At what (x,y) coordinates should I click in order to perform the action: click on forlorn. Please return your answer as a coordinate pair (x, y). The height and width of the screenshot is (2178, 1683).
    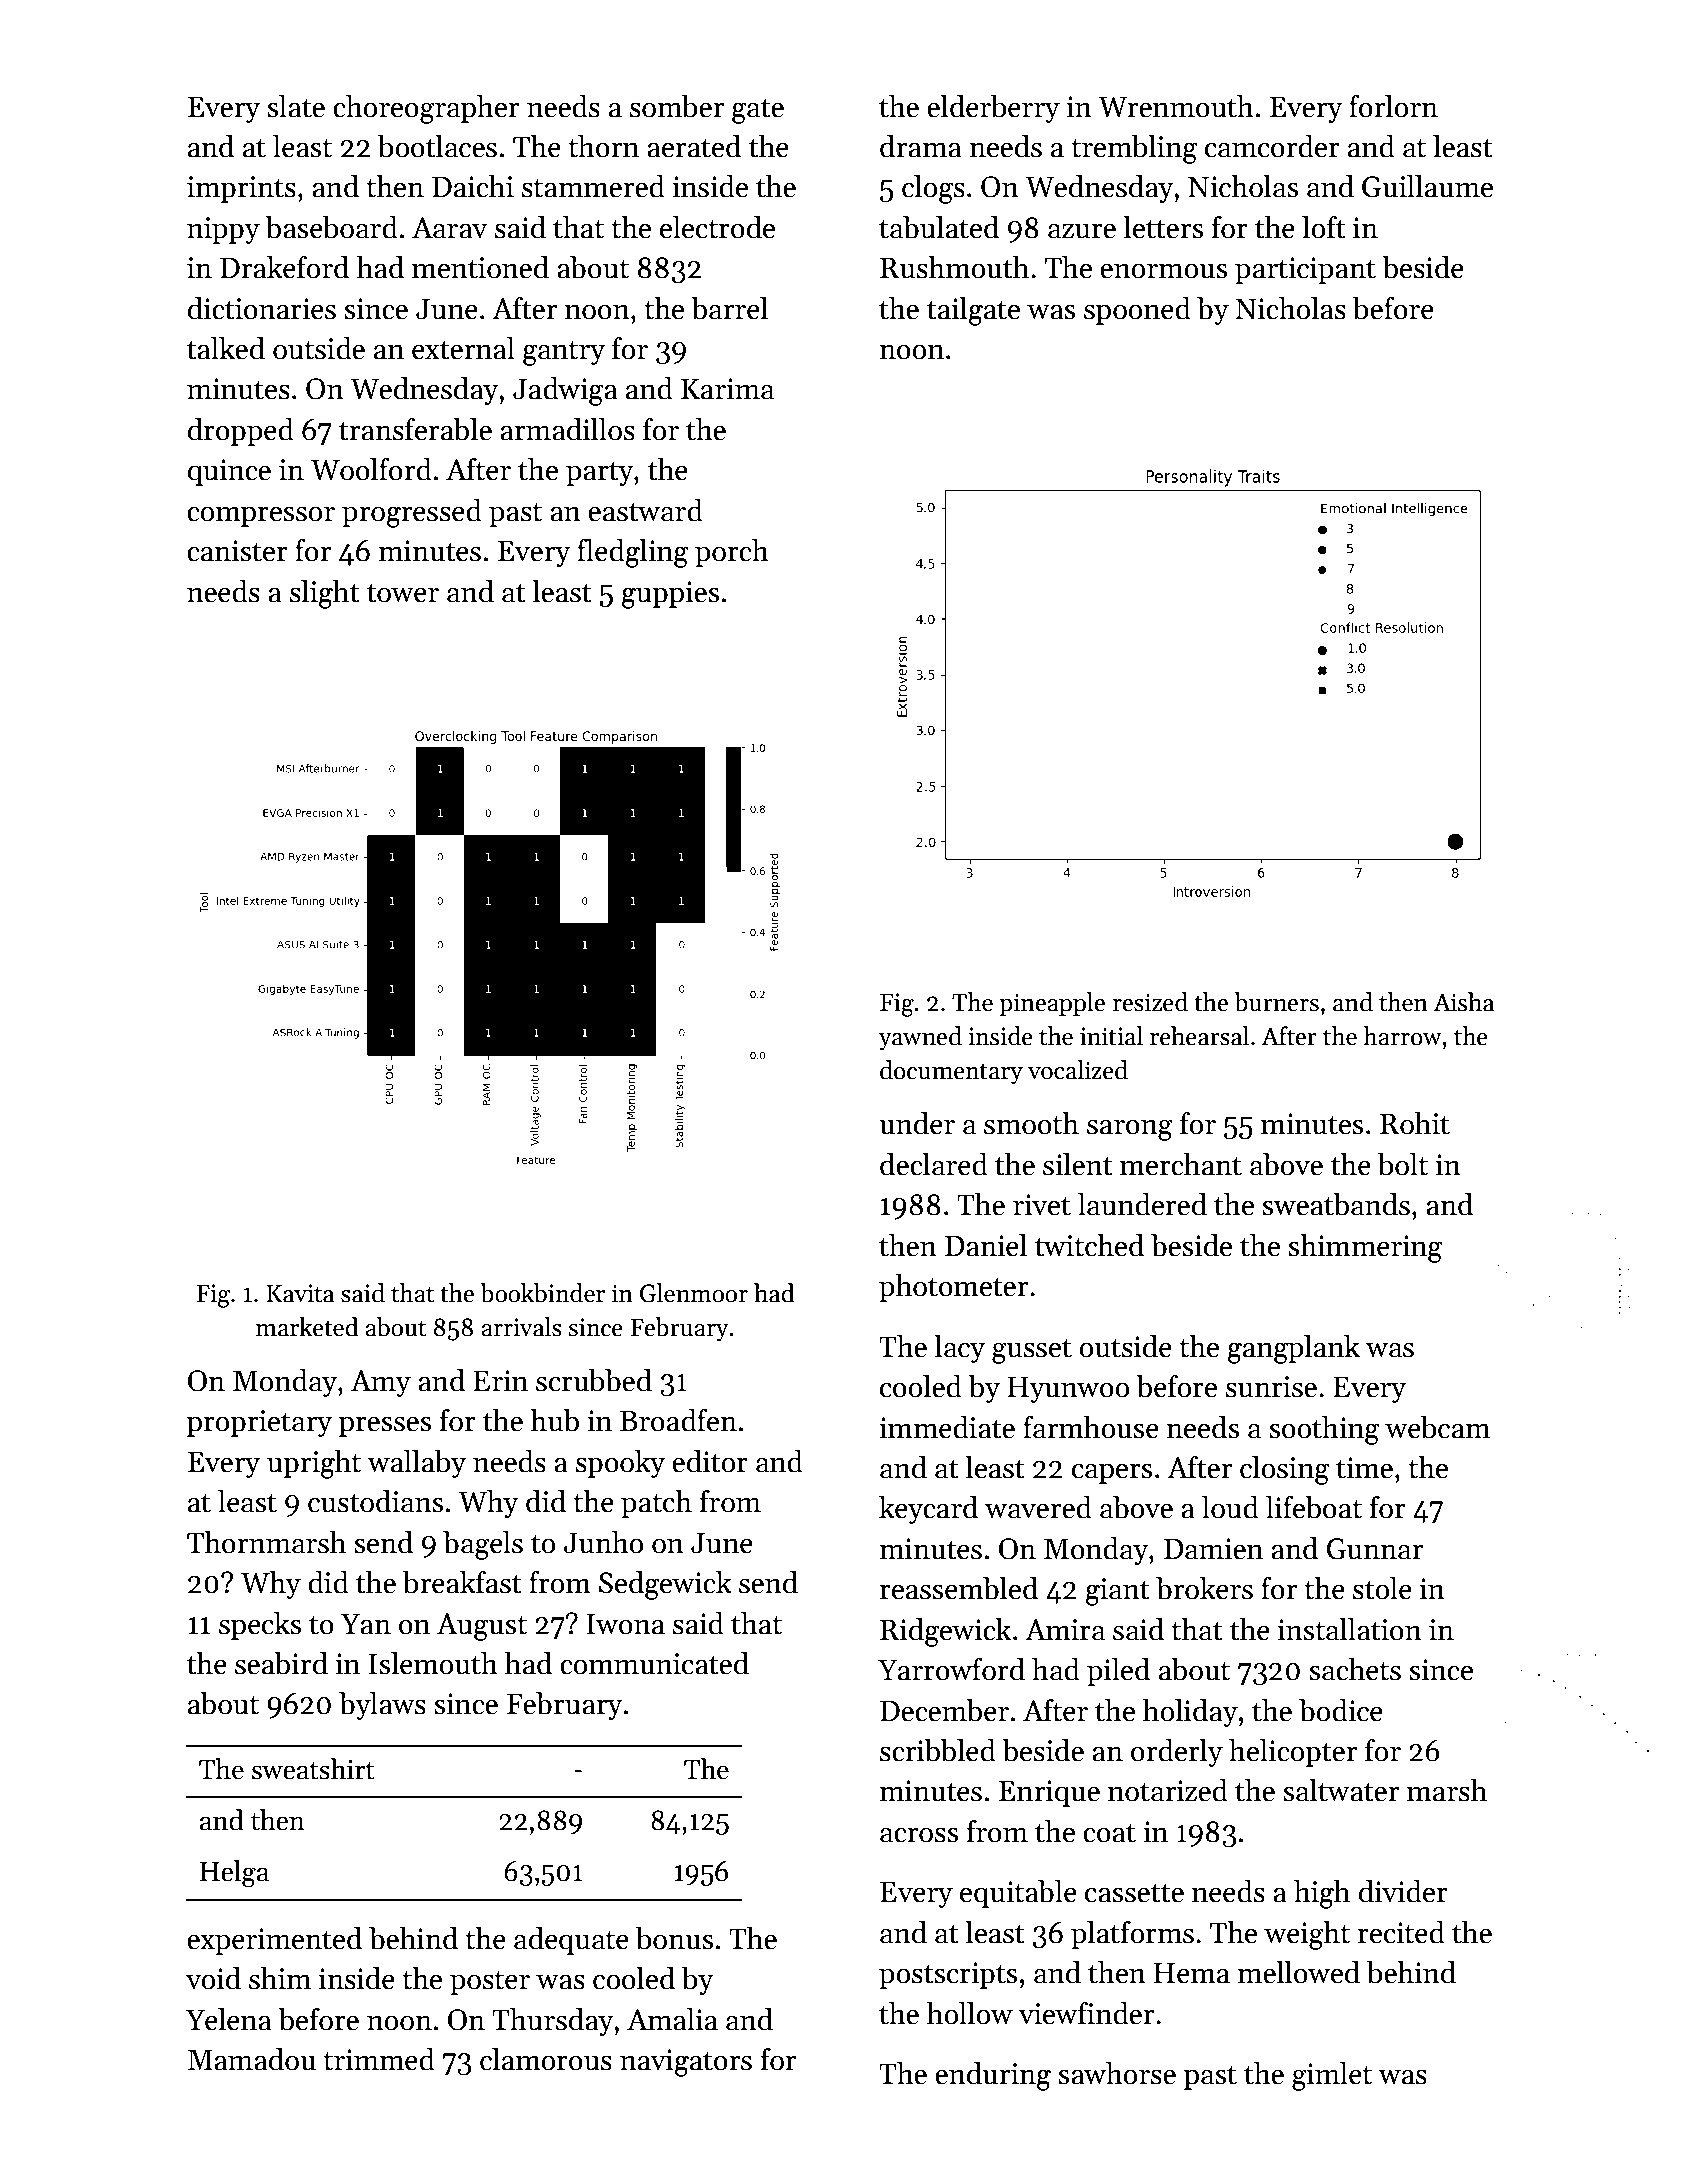
    Looking at the image, I should click on (1393, 106).
